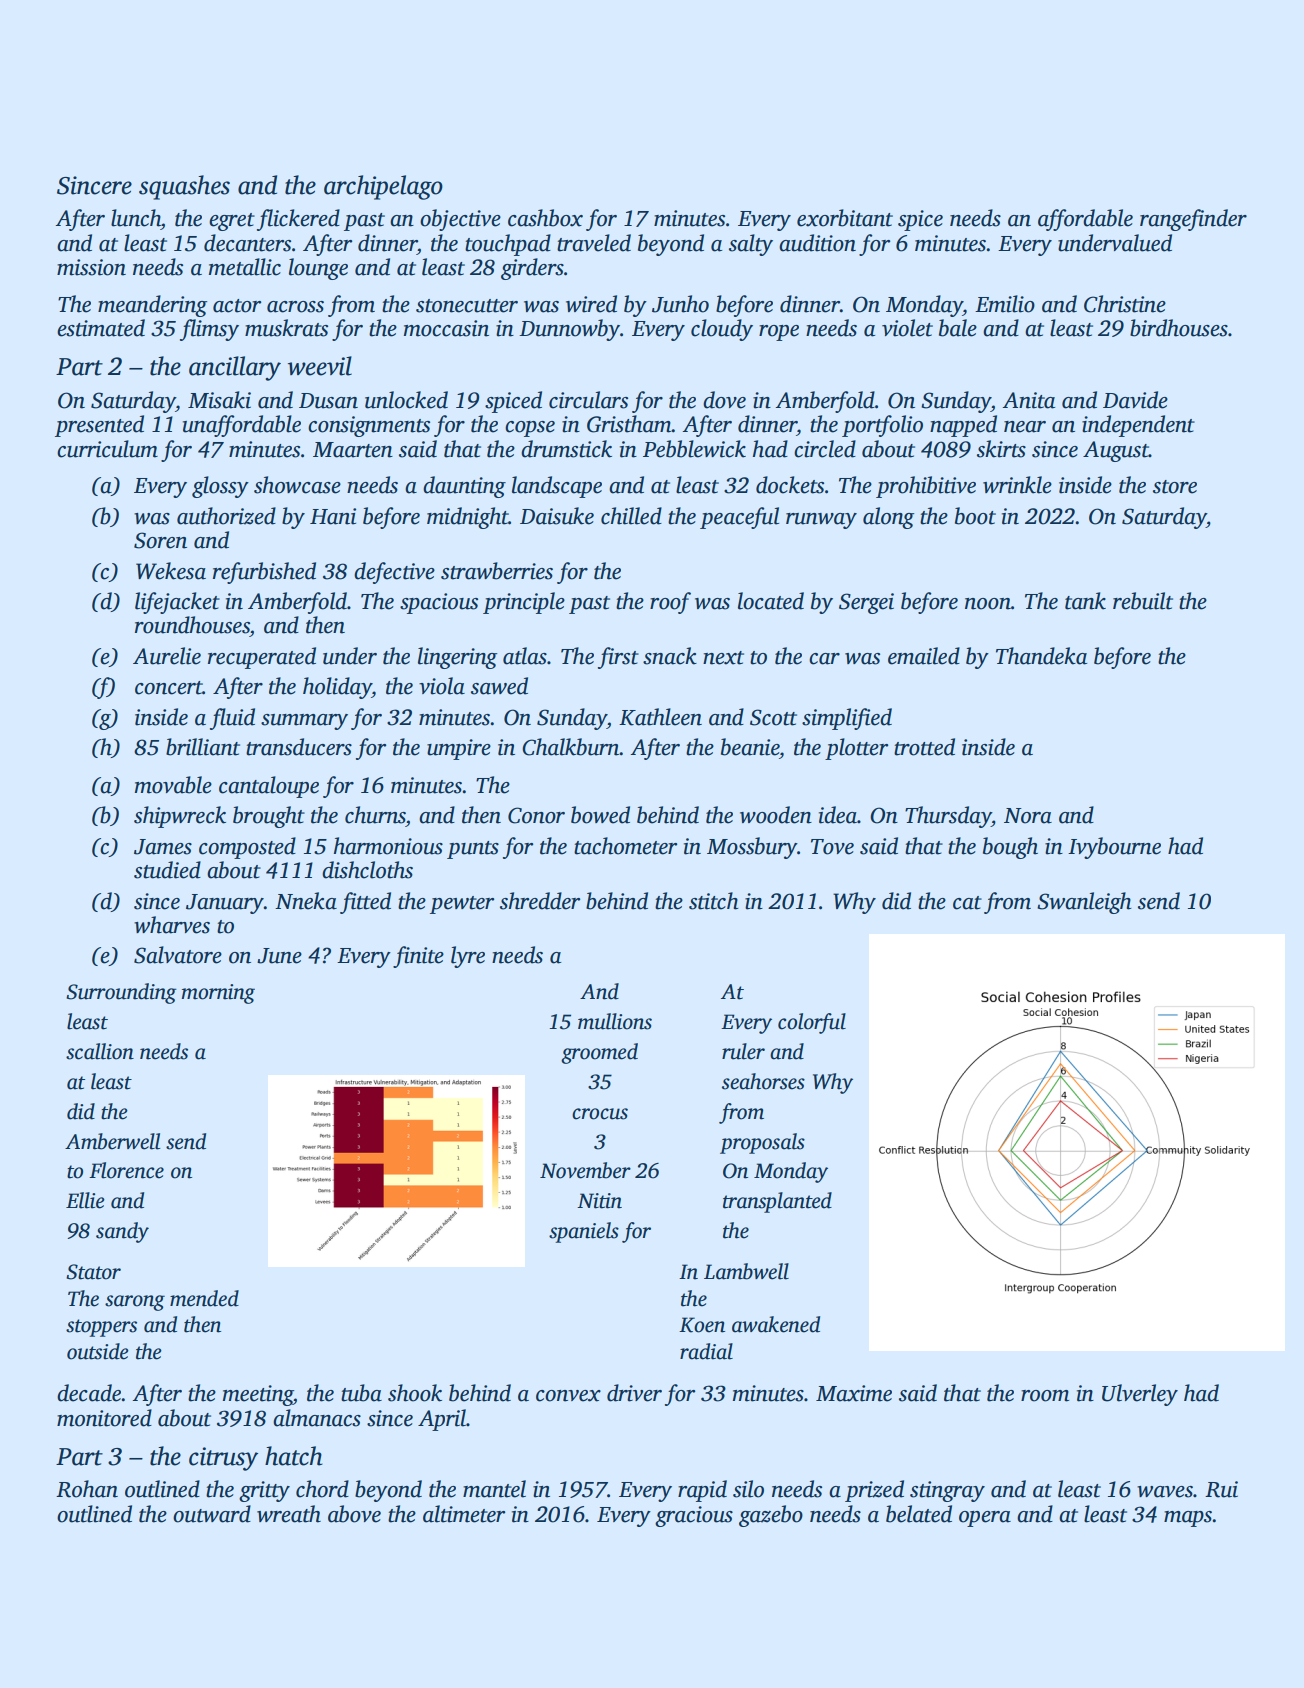 The width and height of the page is (1304, 1688). What do you see at coordinates (318, 269) in the page?
I see `lounge` at bounding box center [318, 269].
